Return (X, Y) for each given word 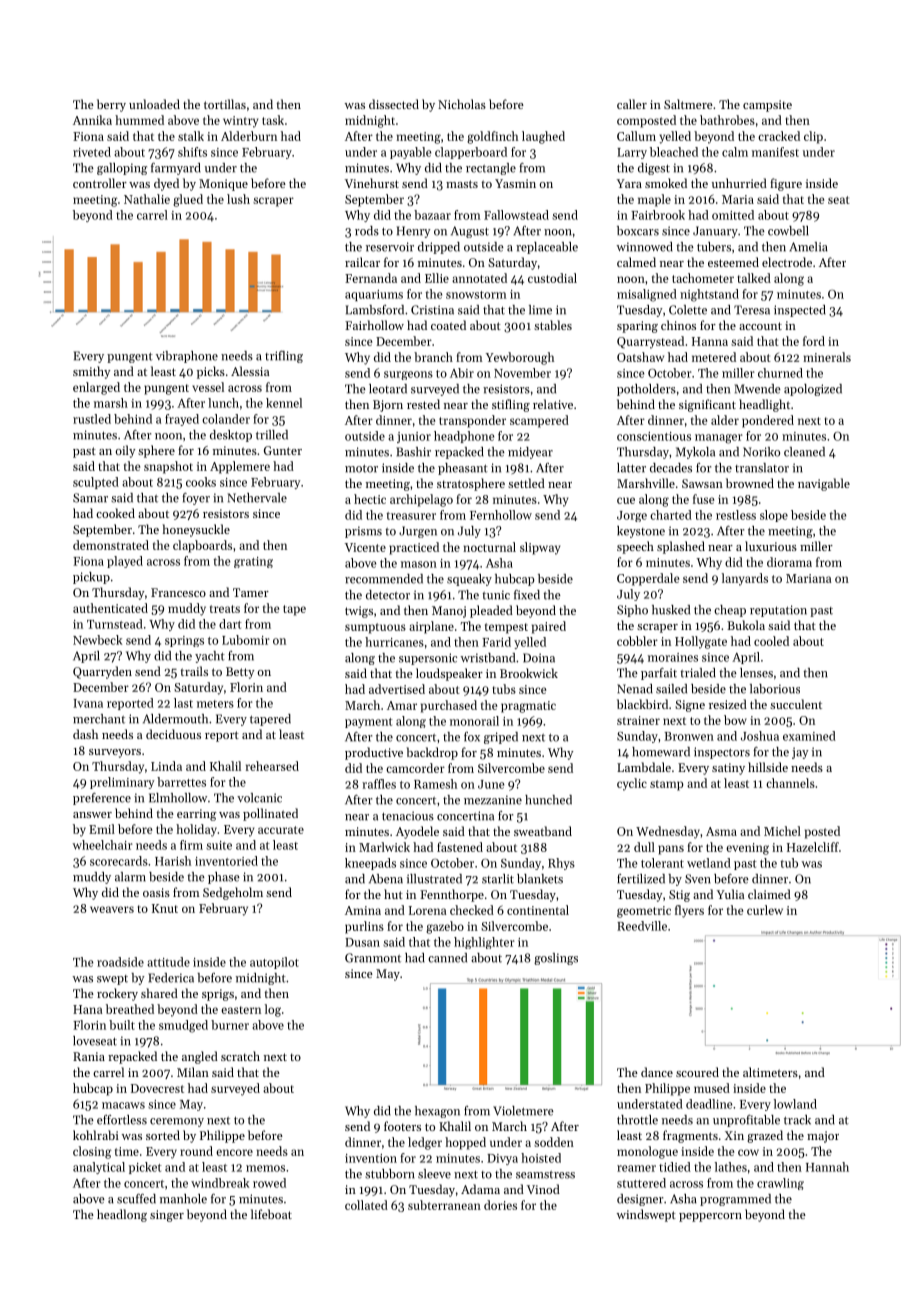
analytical (99, 1168)
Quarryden (102, 672)
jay (800, 753)
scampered (539, 421)
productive (374, 753)
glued (188, 200)
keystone (641, 532)
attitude (168, 962)
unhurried (739, 183)
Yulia (730, 894)
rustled (92, 419)
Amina (363, 910)
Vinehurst (372, 183)
